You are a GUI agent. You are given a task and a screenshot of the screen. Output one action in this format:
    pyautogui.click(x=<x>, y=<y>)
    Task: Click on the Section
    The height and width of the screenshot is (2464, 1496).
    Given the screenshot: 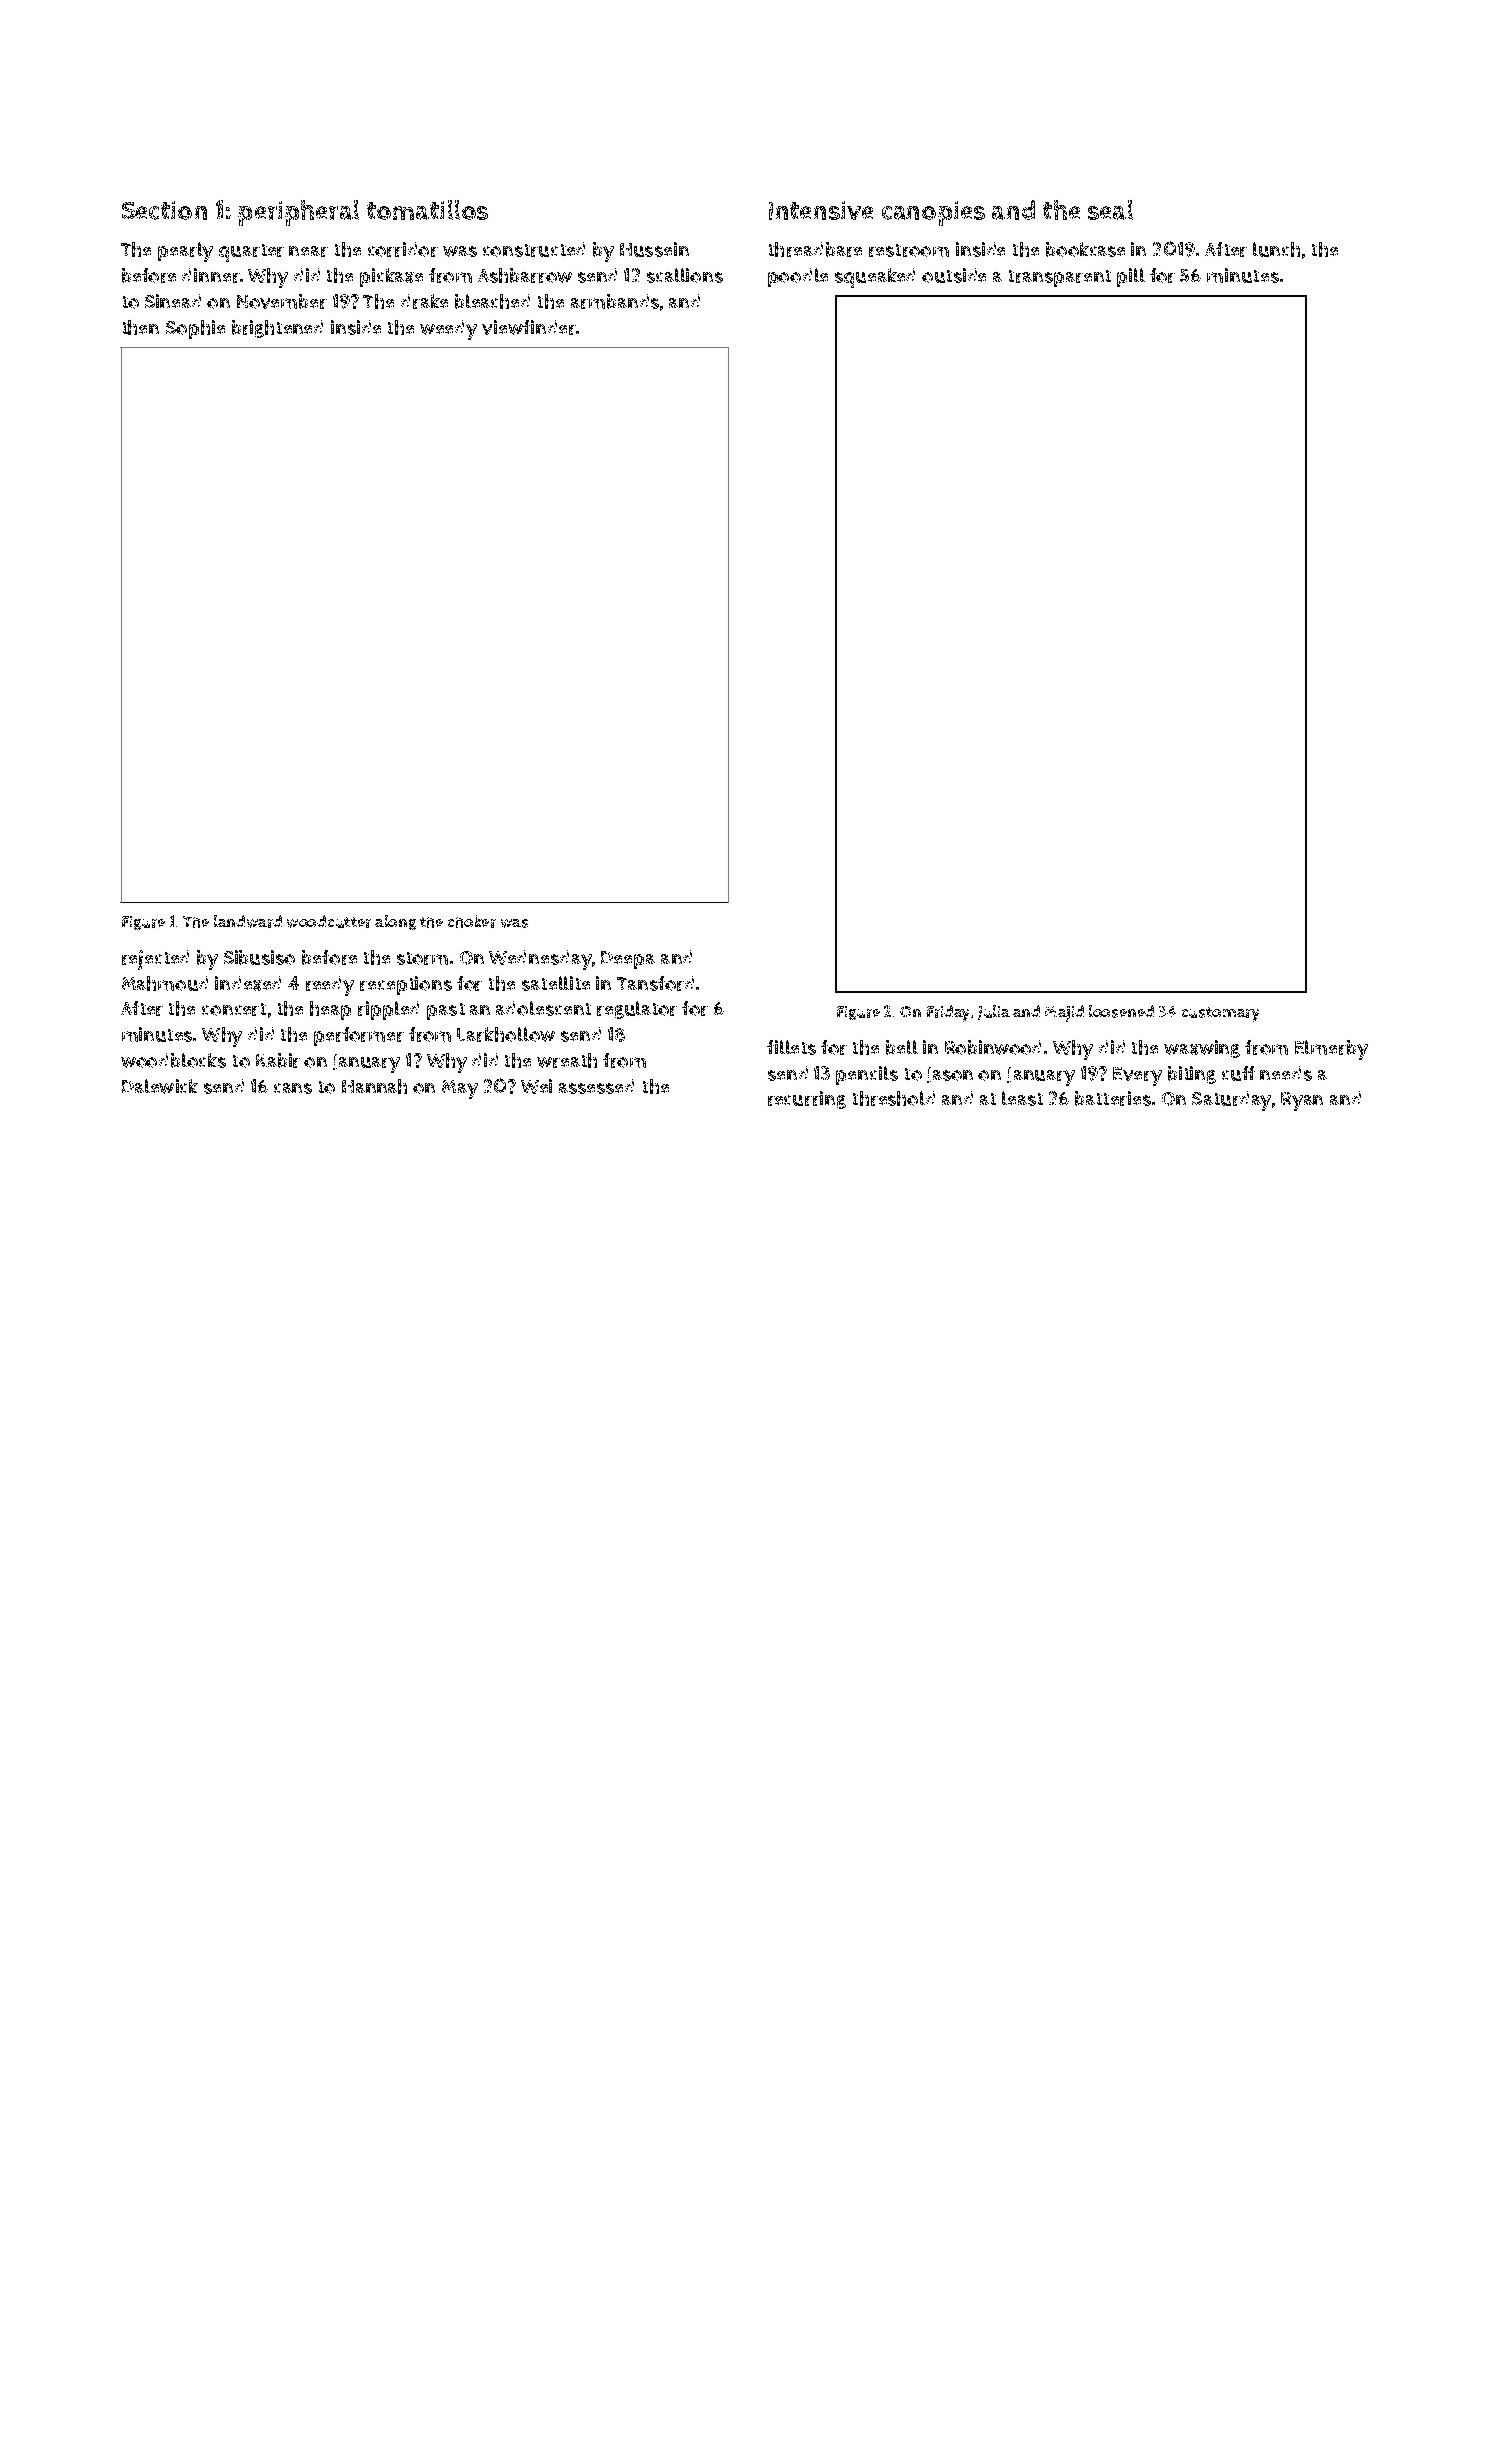 What is the action you would take?
    pyautogui.click(x=164, y=210)
